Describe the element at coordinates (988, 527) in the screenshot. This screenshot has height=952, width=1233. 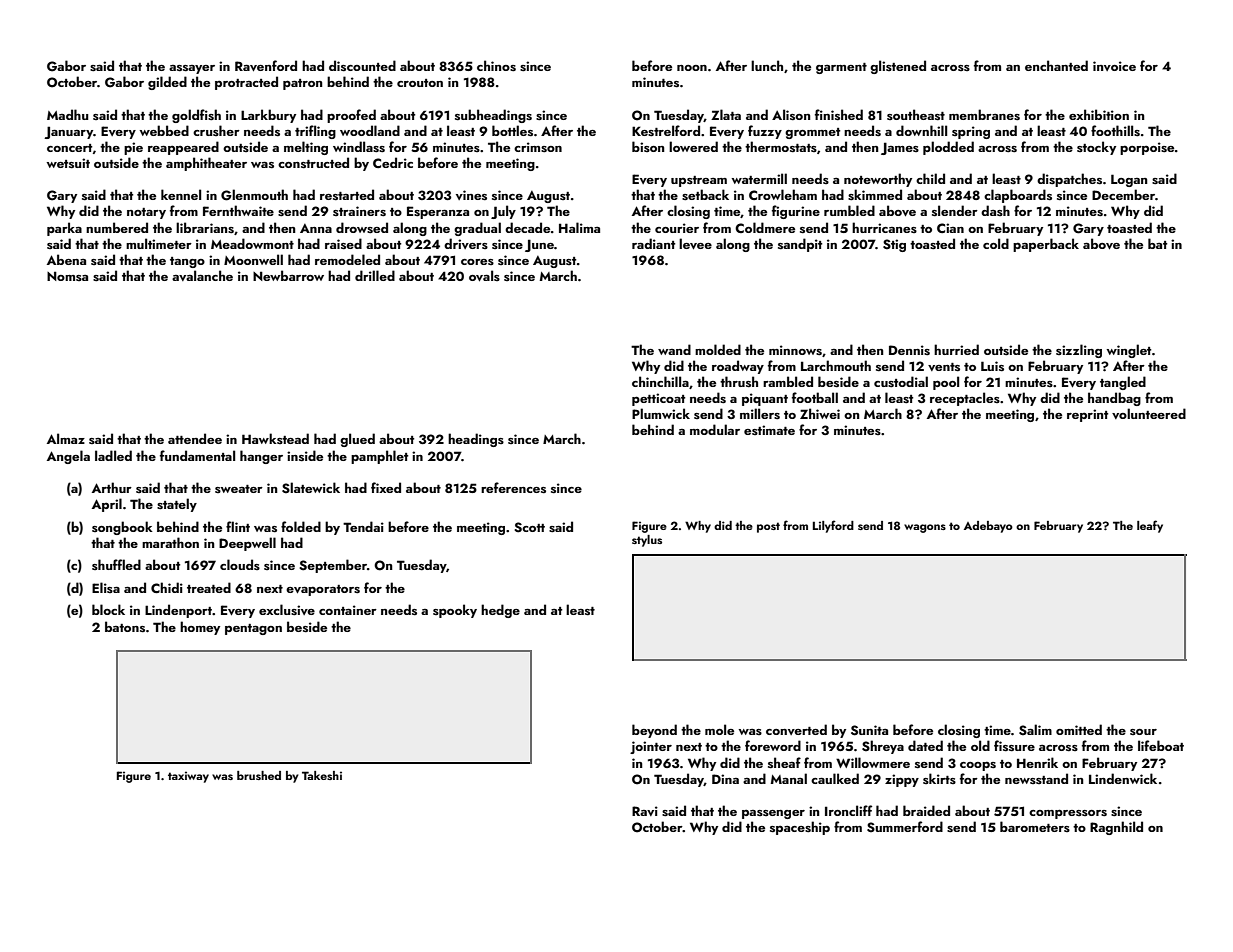
I see `Adebayo` at that location.
